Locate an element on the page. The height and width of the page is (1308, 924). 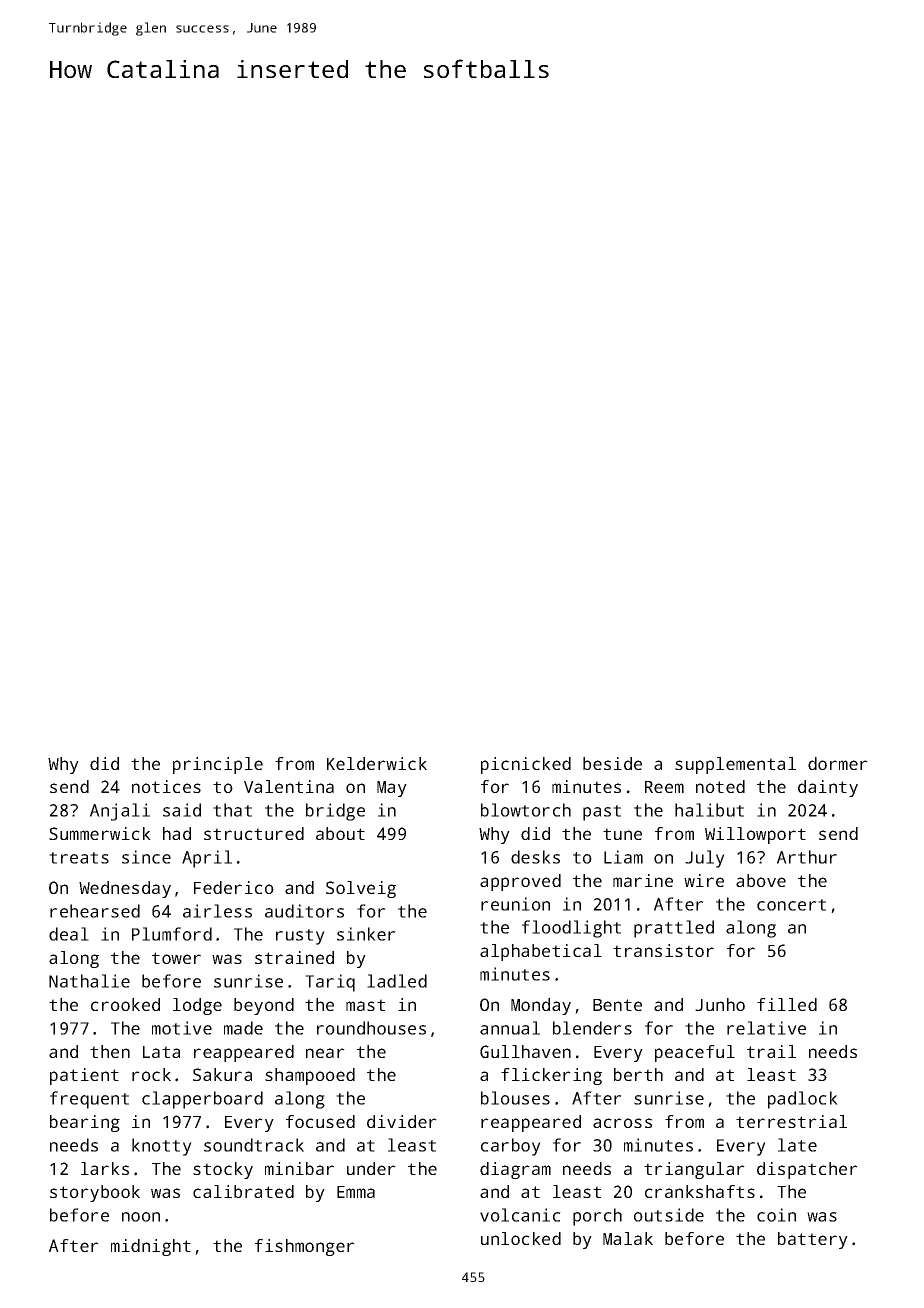
midnight is located at coordinates (151, 1247).
